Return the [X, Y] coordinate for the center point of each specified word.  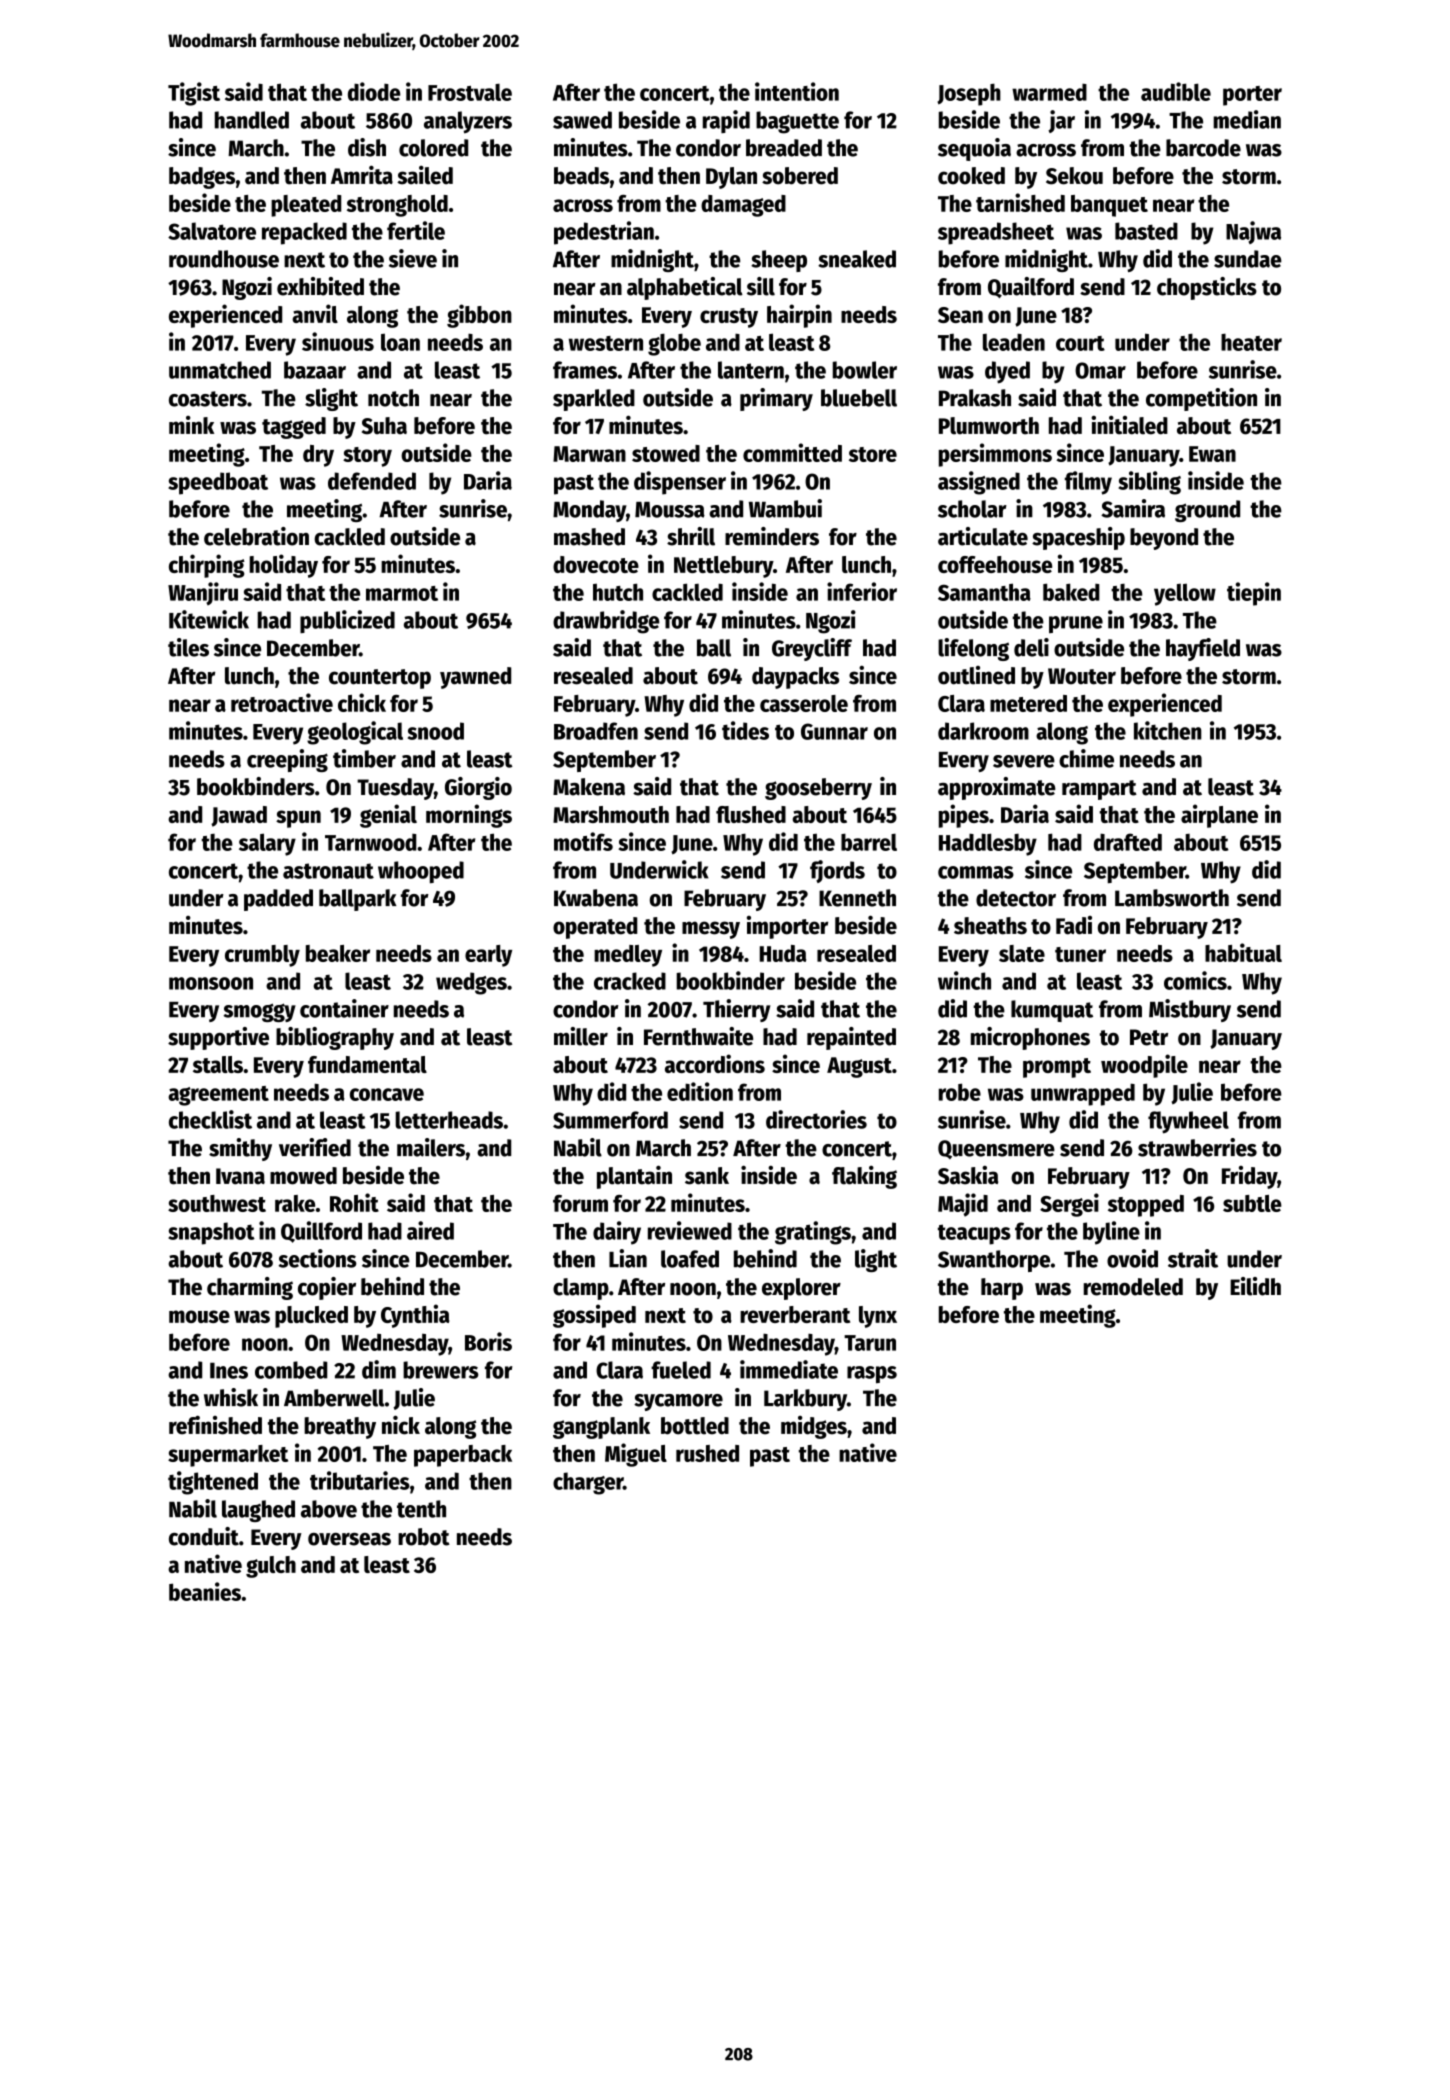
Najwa [1253, 232]
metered [1028, 703]
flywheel [1188, 1122]
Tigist [194, 94]
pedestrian [604, 233]
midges [814, 1427]
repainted [851, 1038]
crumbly [262, 956]
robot [424, 1537]
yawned [475, 678]
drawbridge [606, 622]
